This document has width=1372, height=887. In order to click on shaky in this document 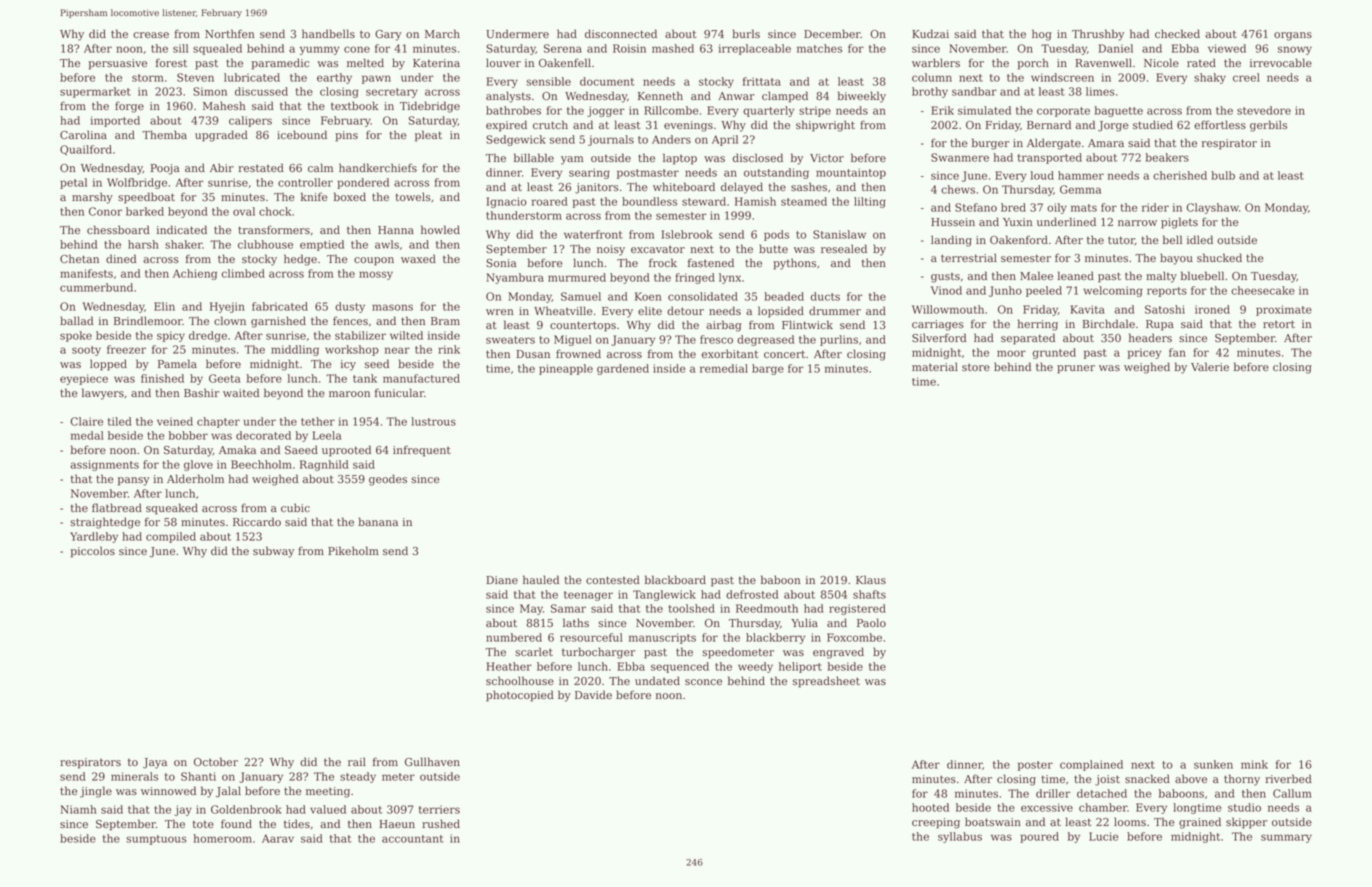, I will do `click(1210, 78)`.
